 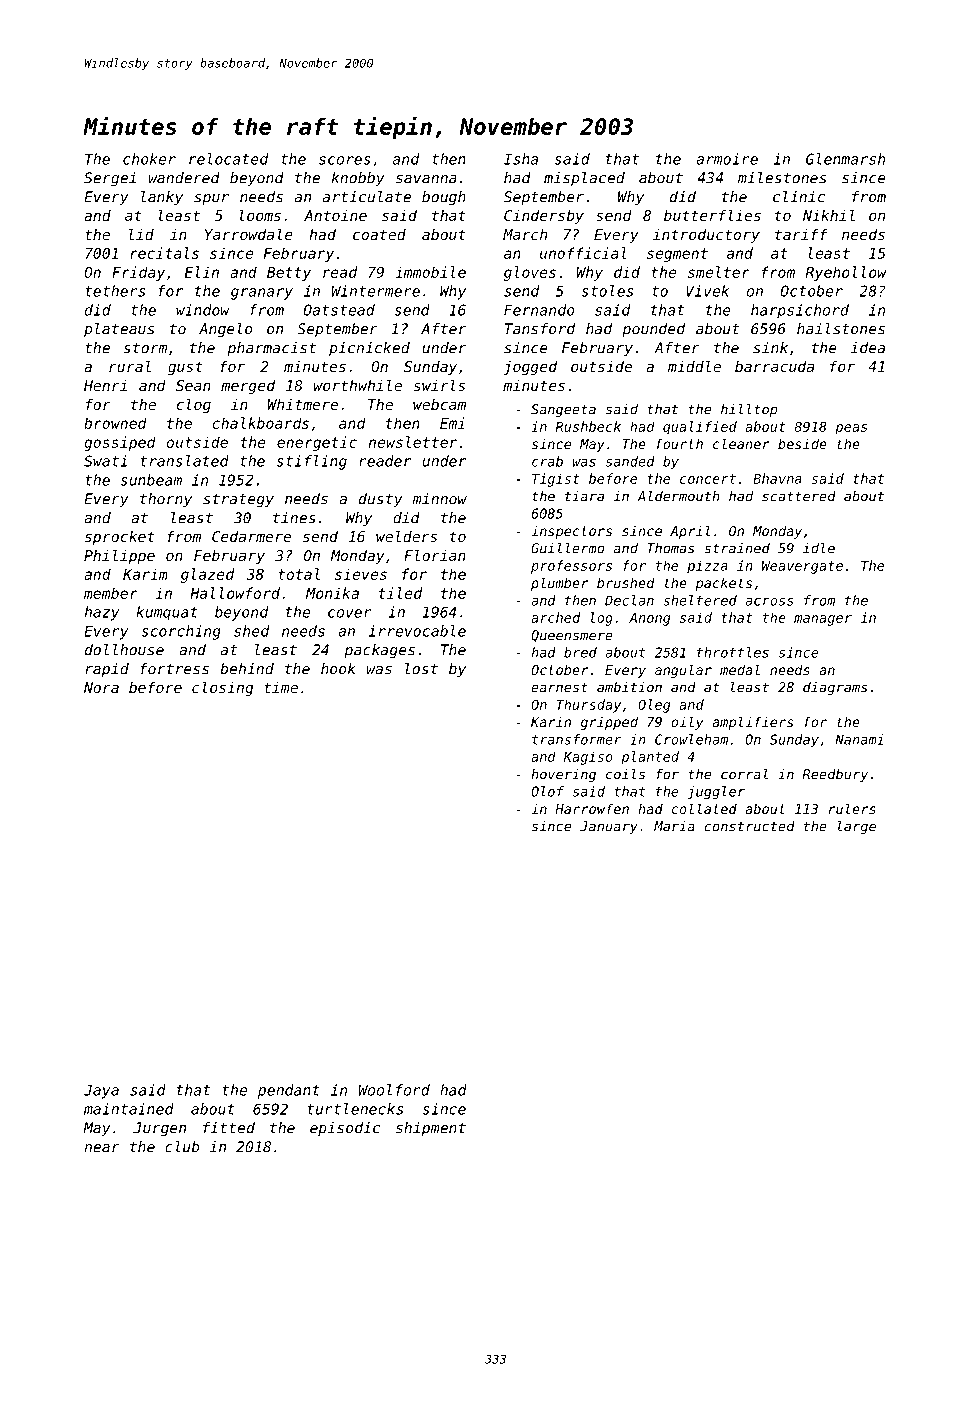 I want to click on Woolford, so click(x=394, y=1090).
